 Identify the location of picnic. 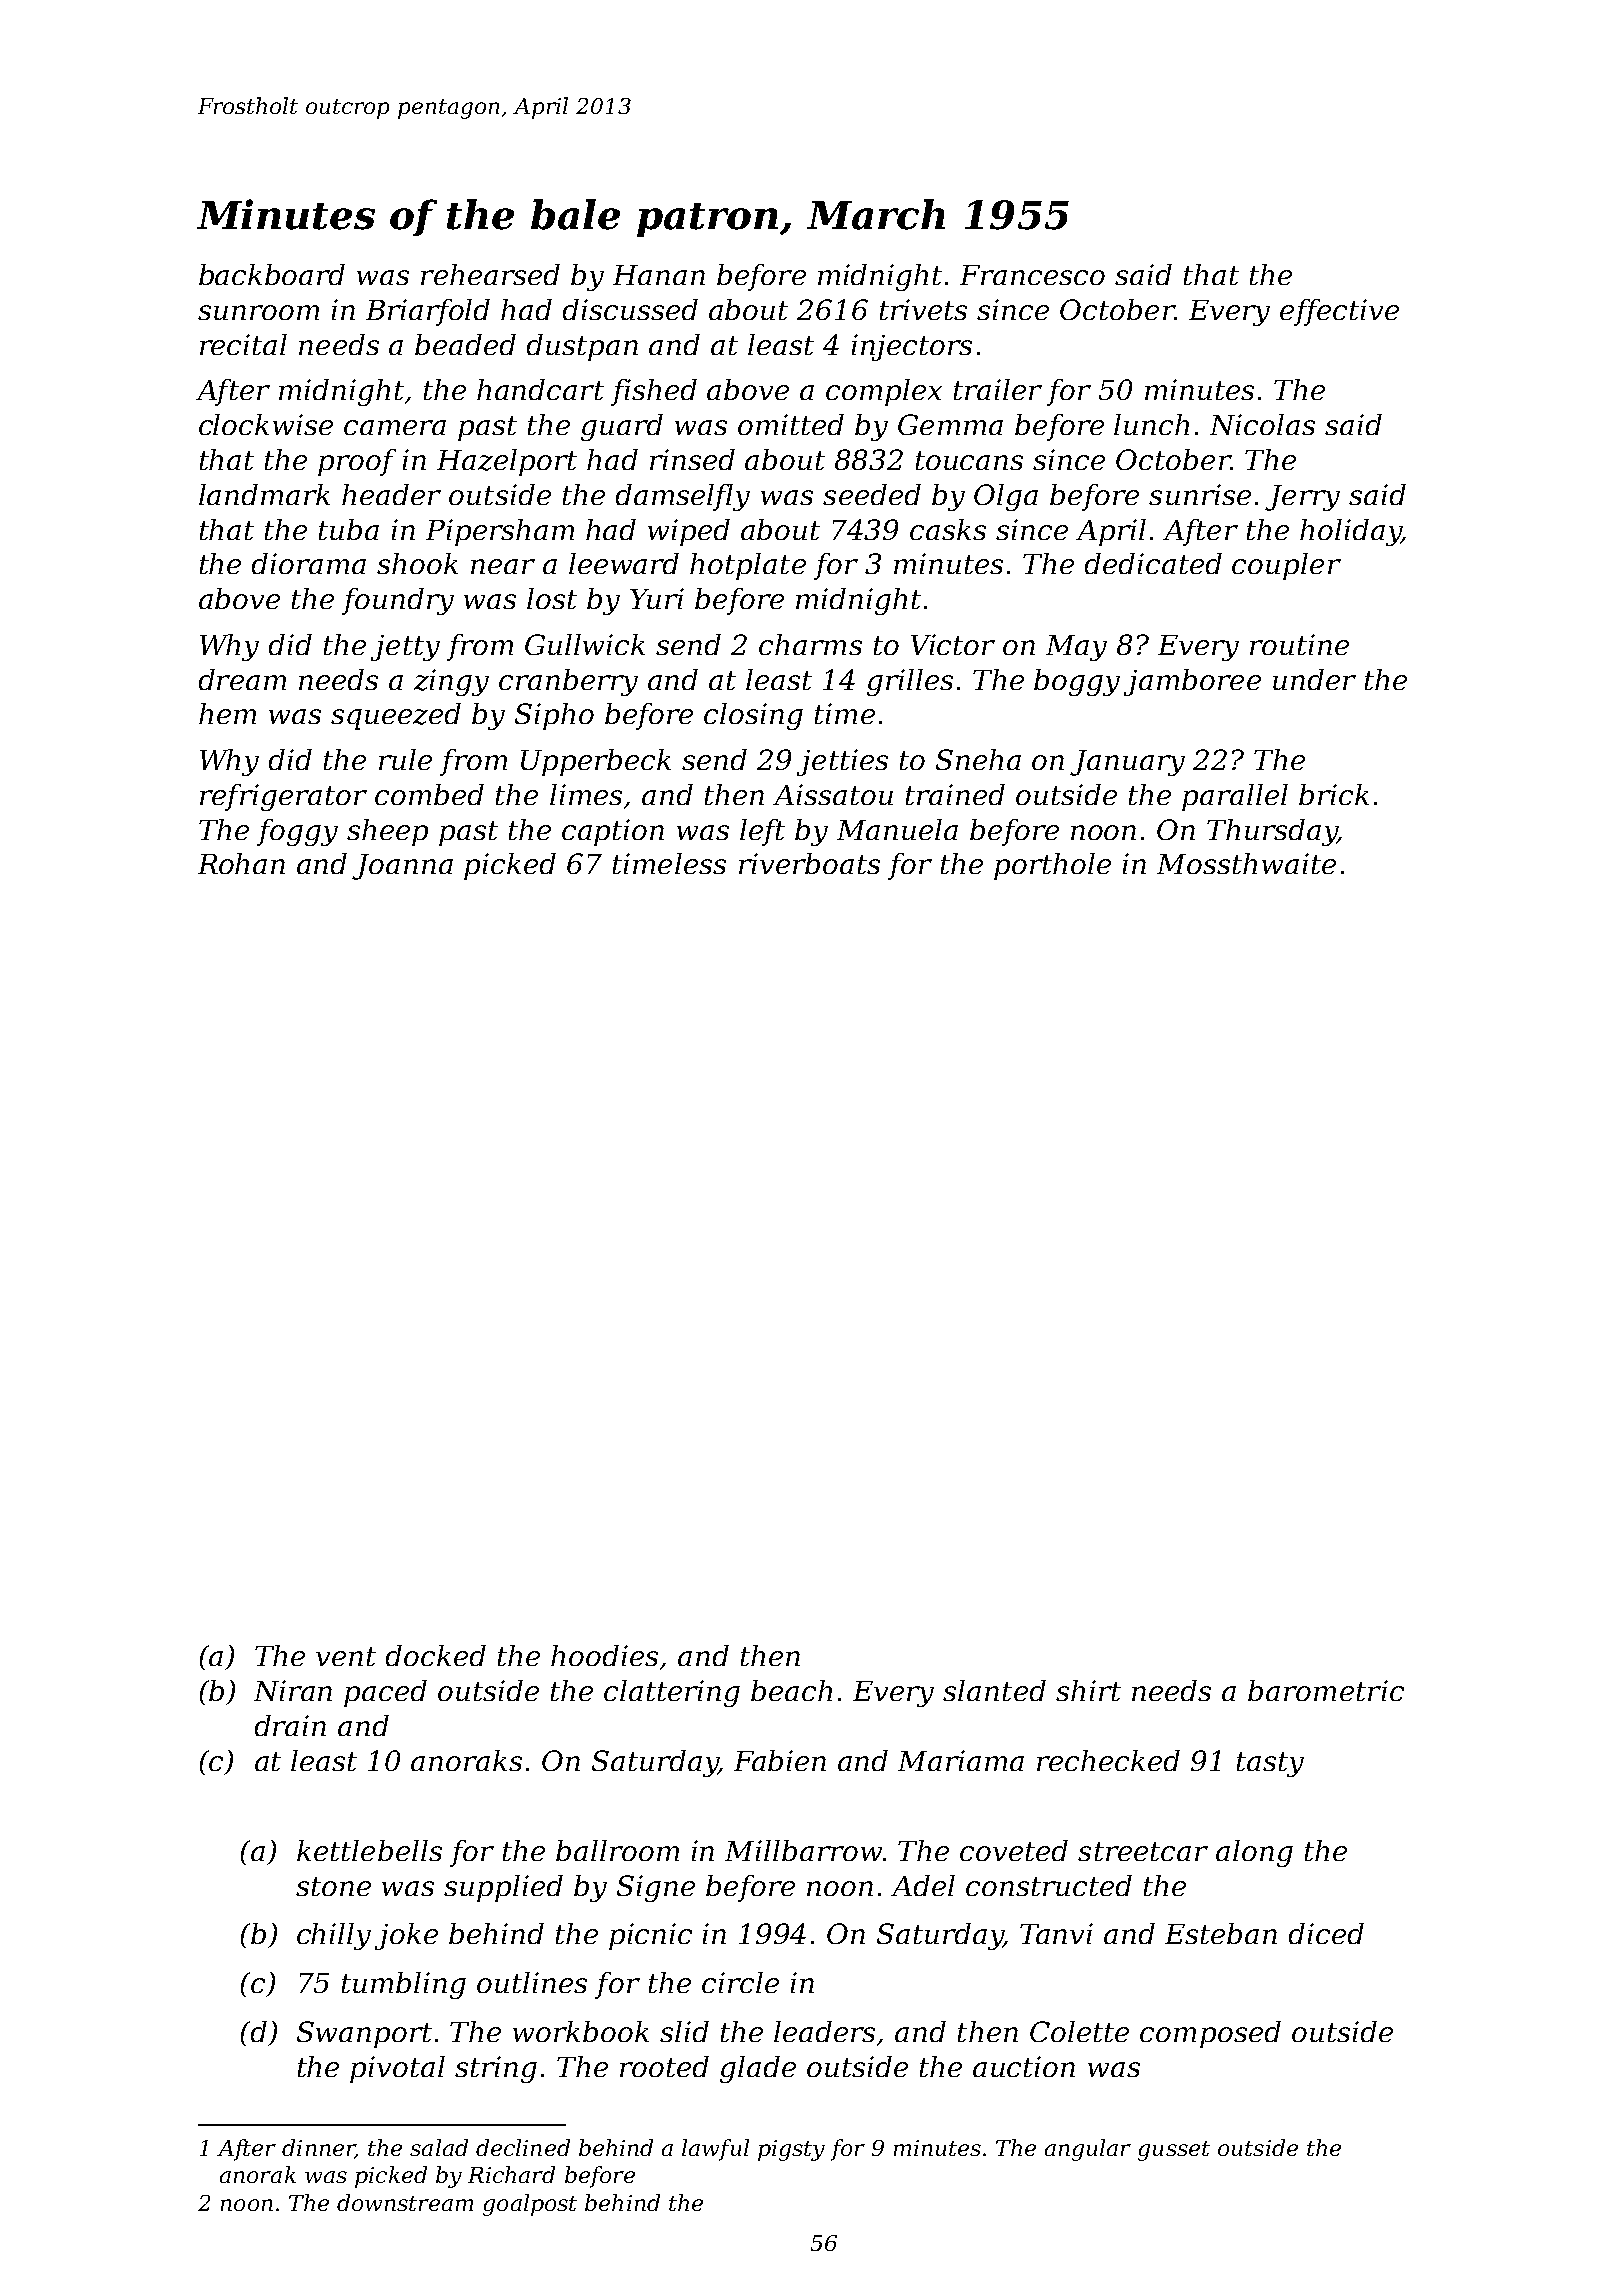
(650, 1936).
